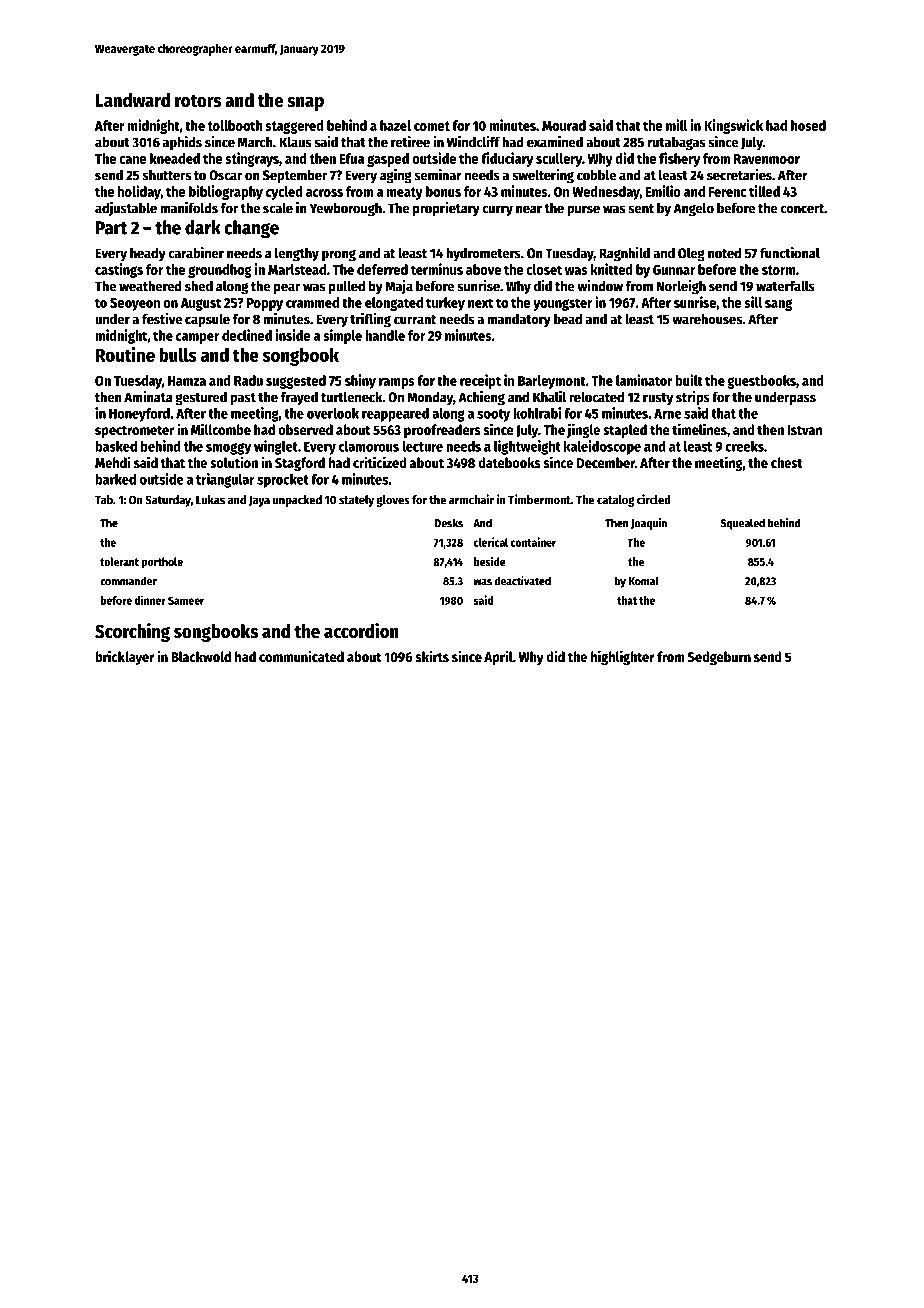 The height and width of the image is (1308, 924). Describe the element at coordinates (186, 600) in the image. I see `Sameer` at that location.
